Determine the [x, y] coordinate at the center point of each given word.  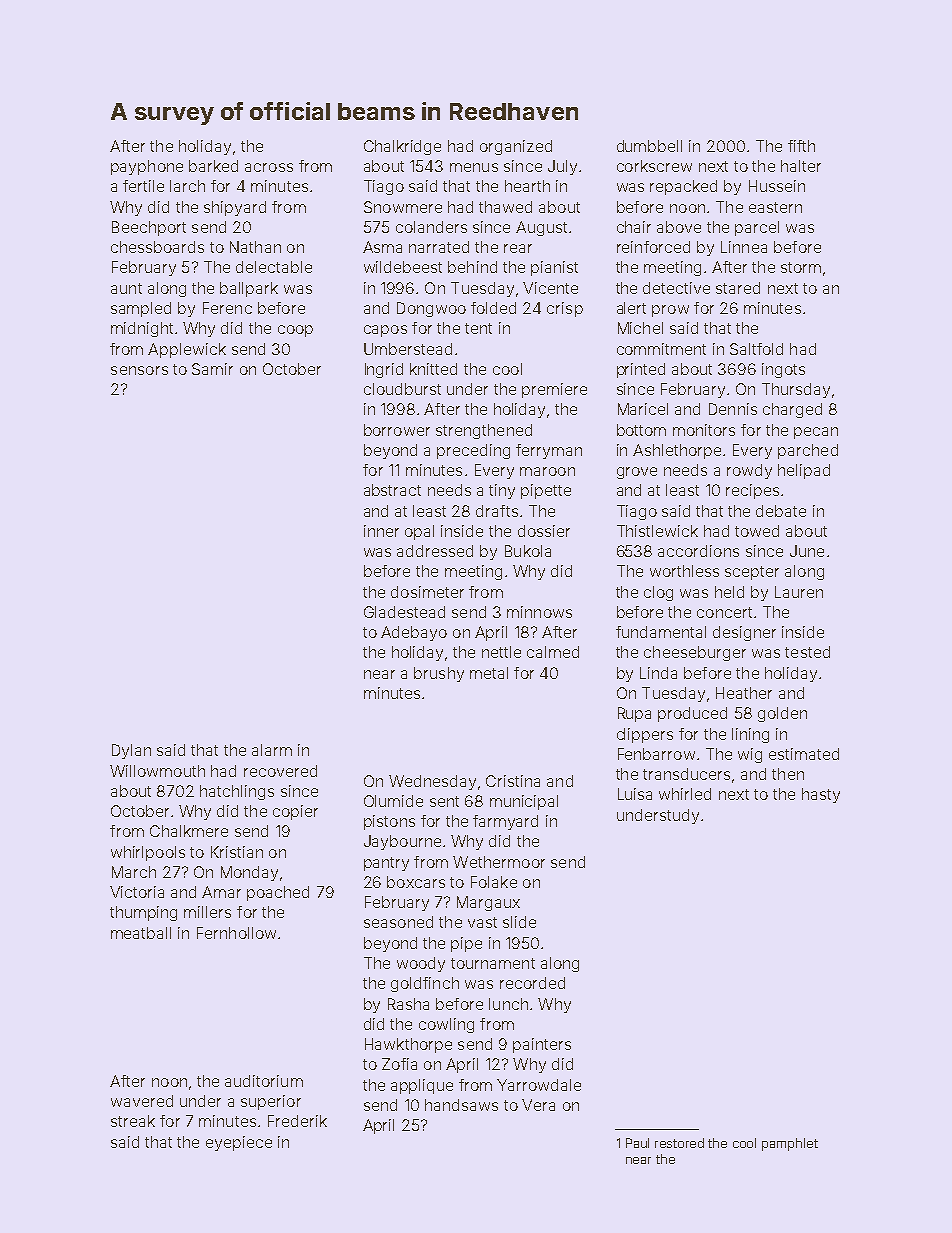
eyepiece [239, 1143]
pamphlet [790, 1144]
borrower [397, 430]
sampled [141, 309]
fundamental [661, 632]
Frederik [297, 1121]
